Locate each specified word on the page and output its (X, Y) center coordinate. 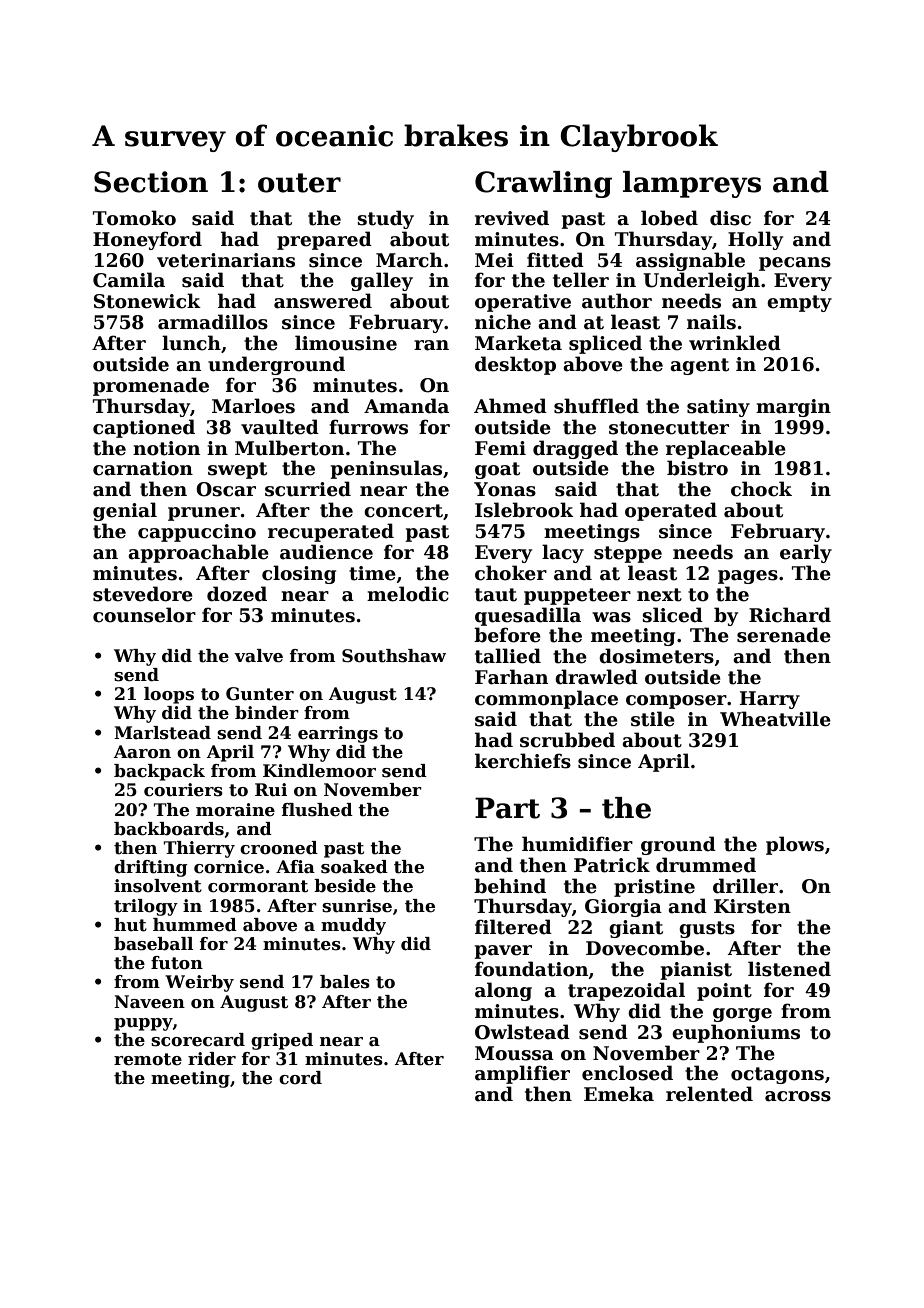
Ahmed (510, 406)
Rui (271, 790)
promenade (151, 386)
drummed (706, 865)
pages (748, 577)
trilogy (146, 907)
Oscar (226, 489)
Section (151, 182)
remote (148, 1059)
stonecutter (669, 428)
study (385, 219)
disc (730, 218)
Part (507, 808)
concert (403, 511)
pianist (696, 971)
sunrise (357, 906)
